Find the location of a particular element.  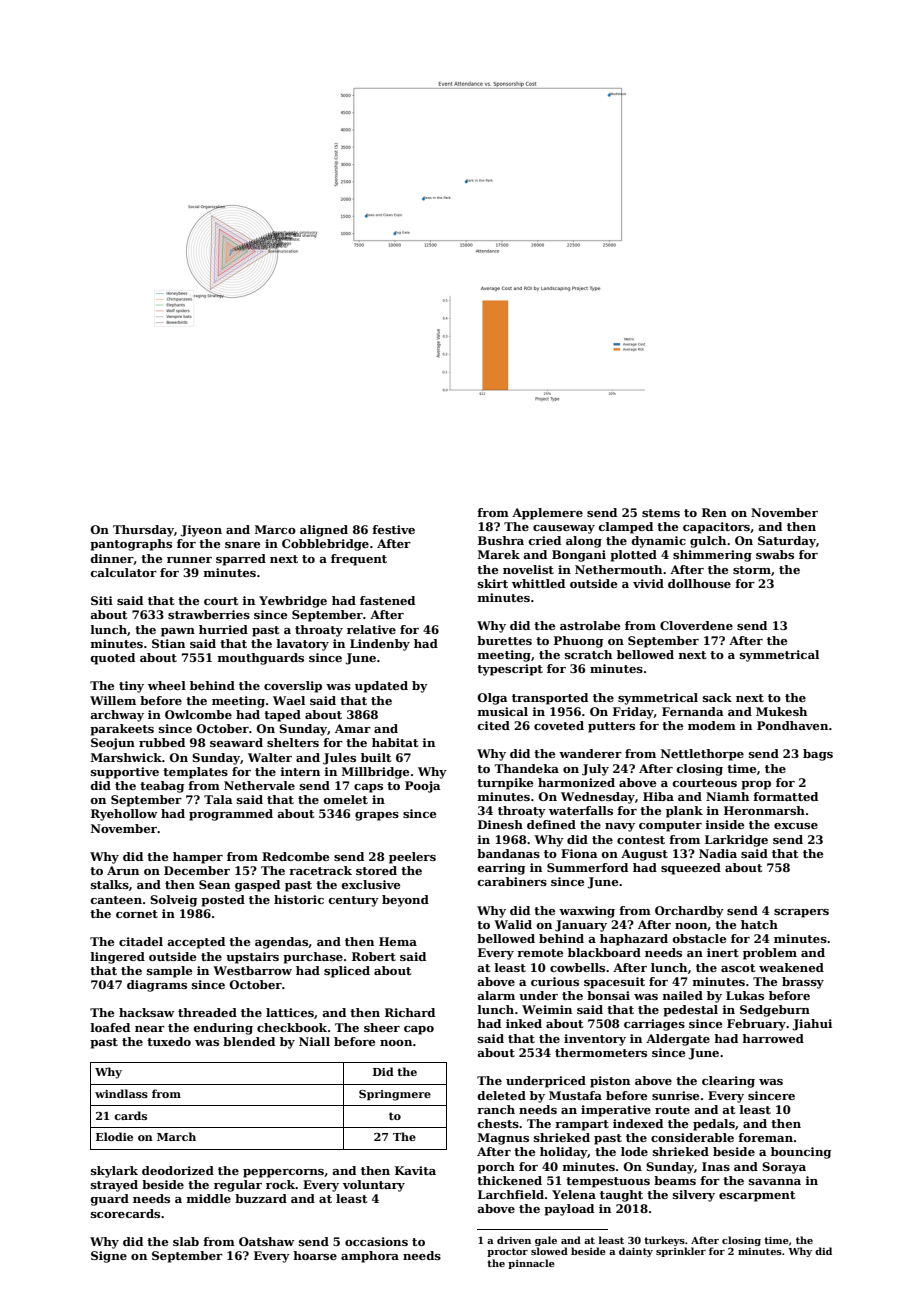

Springmere is located at coordinates (395, 1095).
